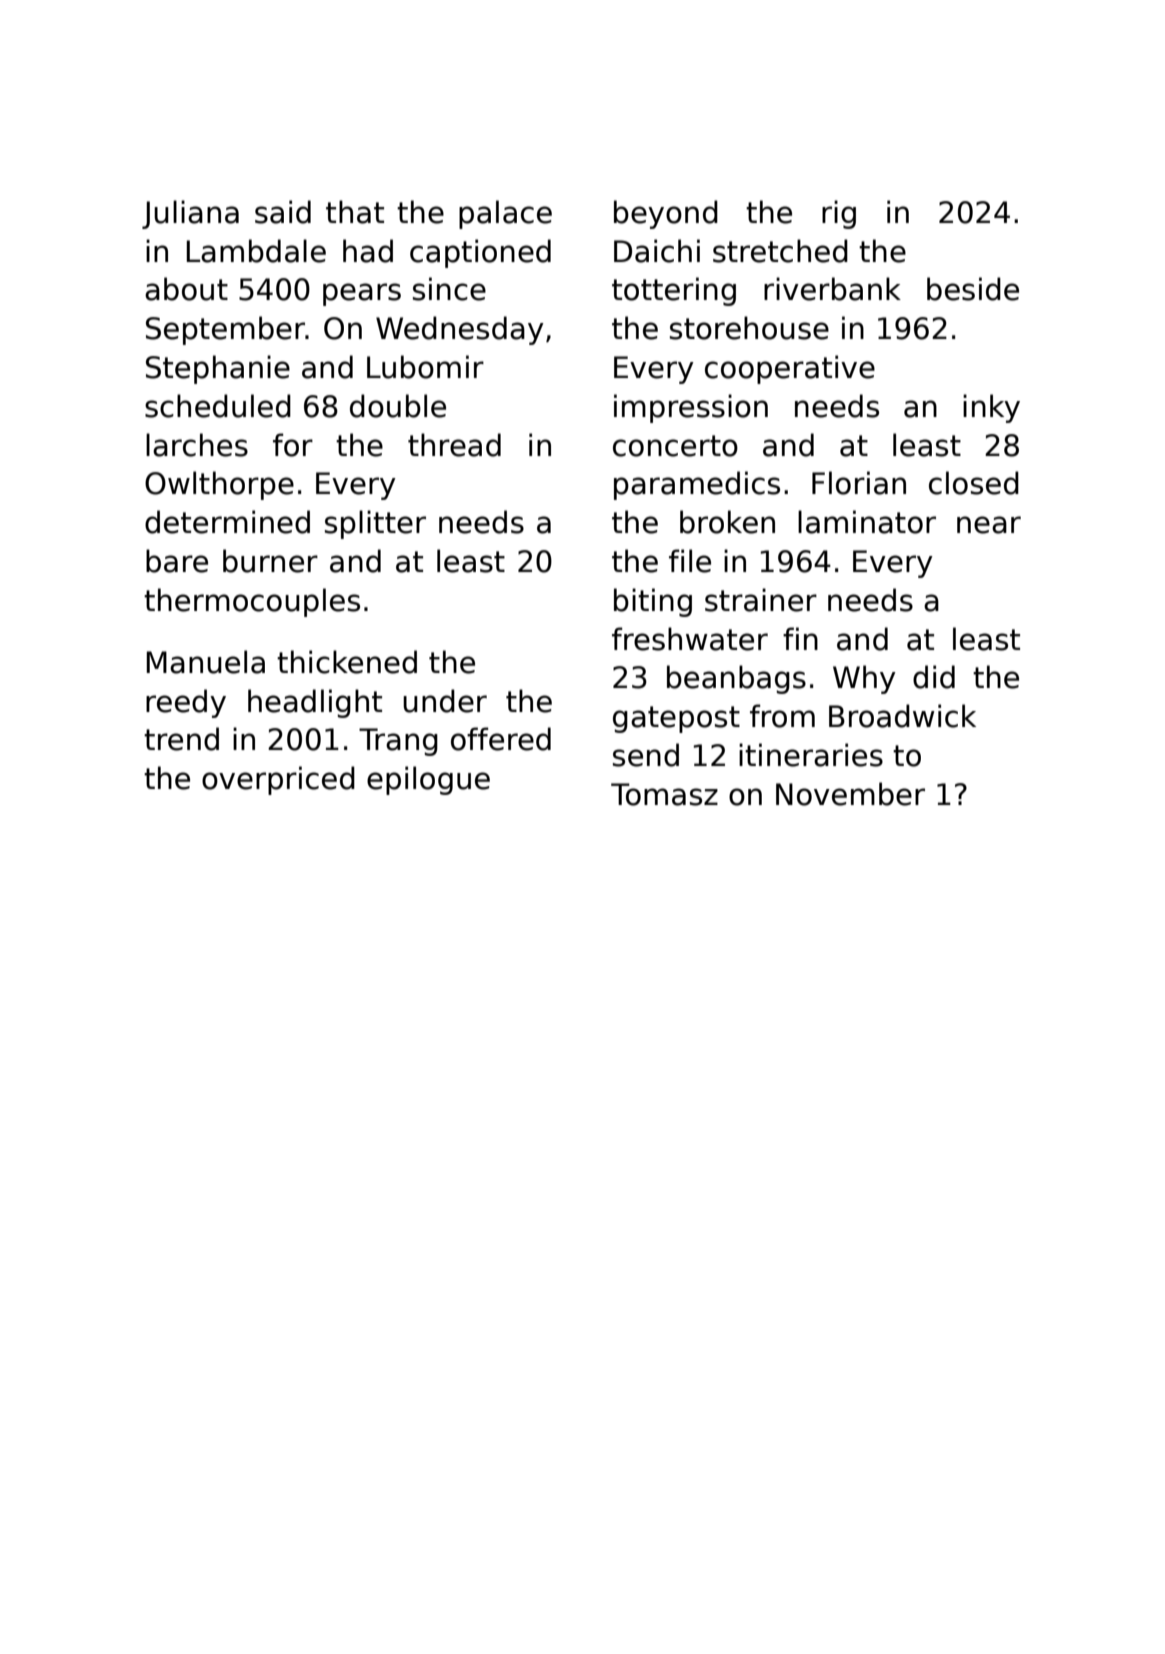 The width and height of the screenshot is (1165, 1654). Describe the element at coordinates (974, 483) in the screenshot. I see `closed` at that location.
